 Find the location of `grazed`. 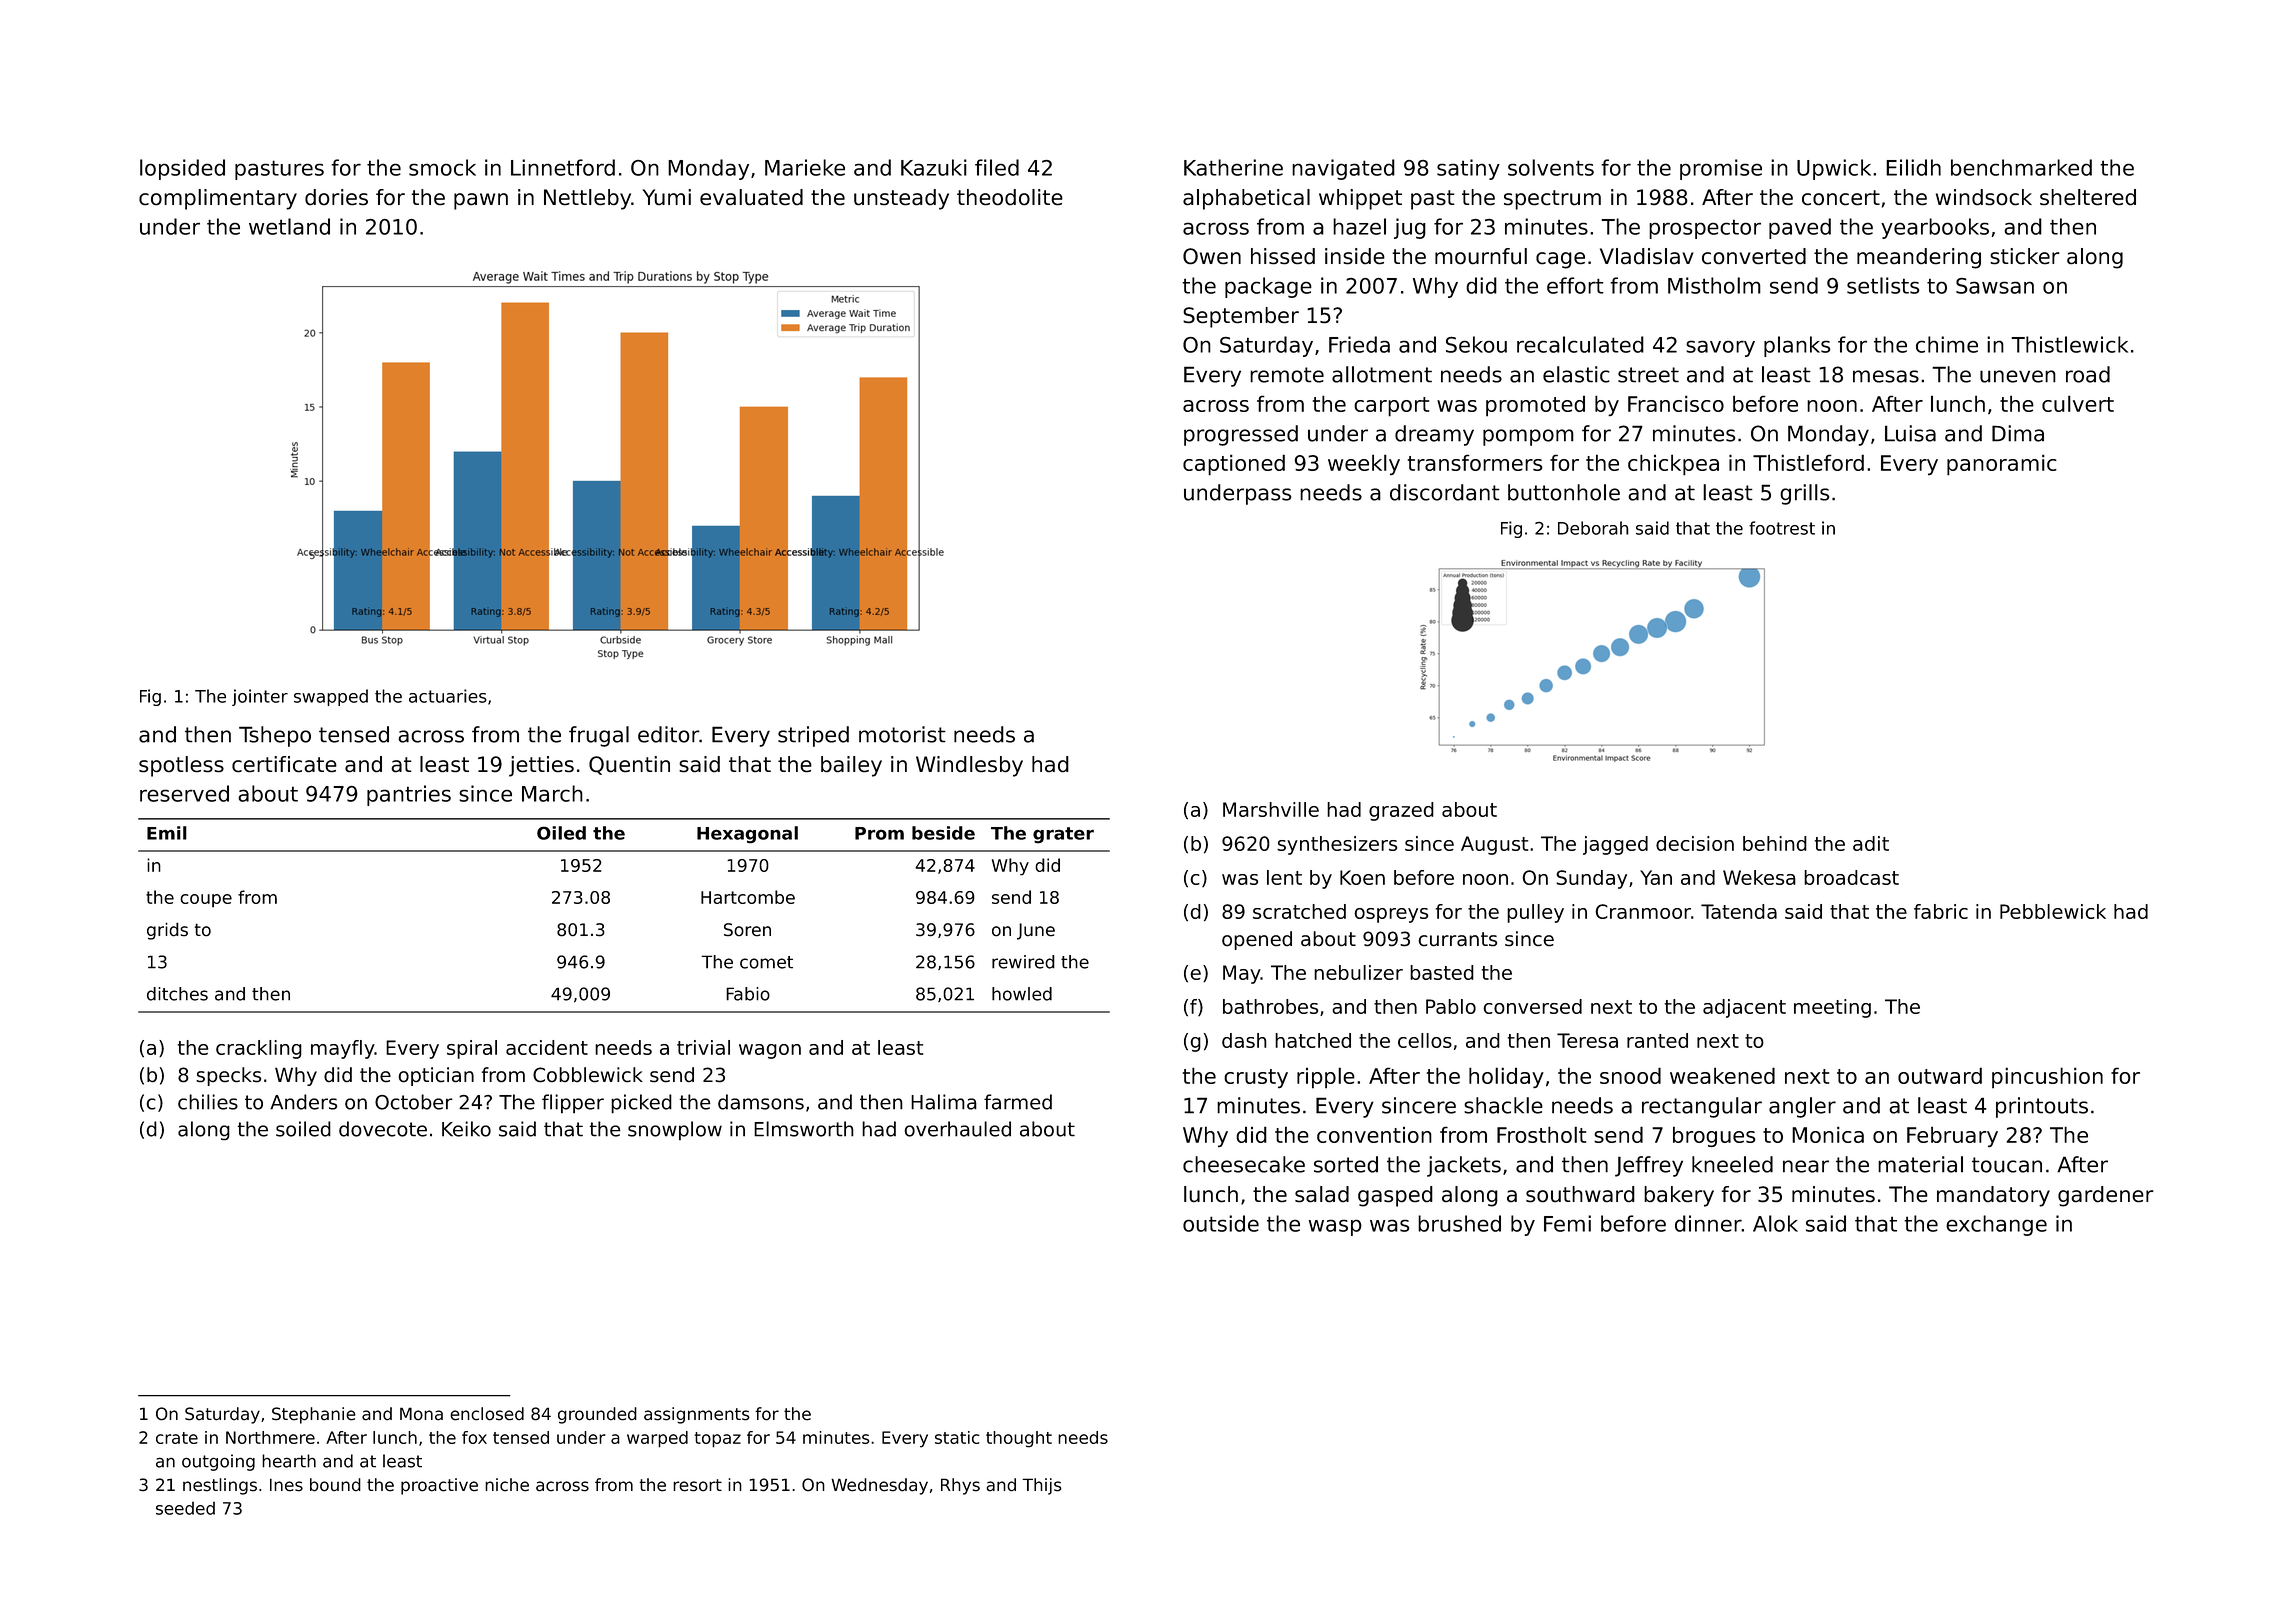

grazed is located at coordinates (1401, 811).
